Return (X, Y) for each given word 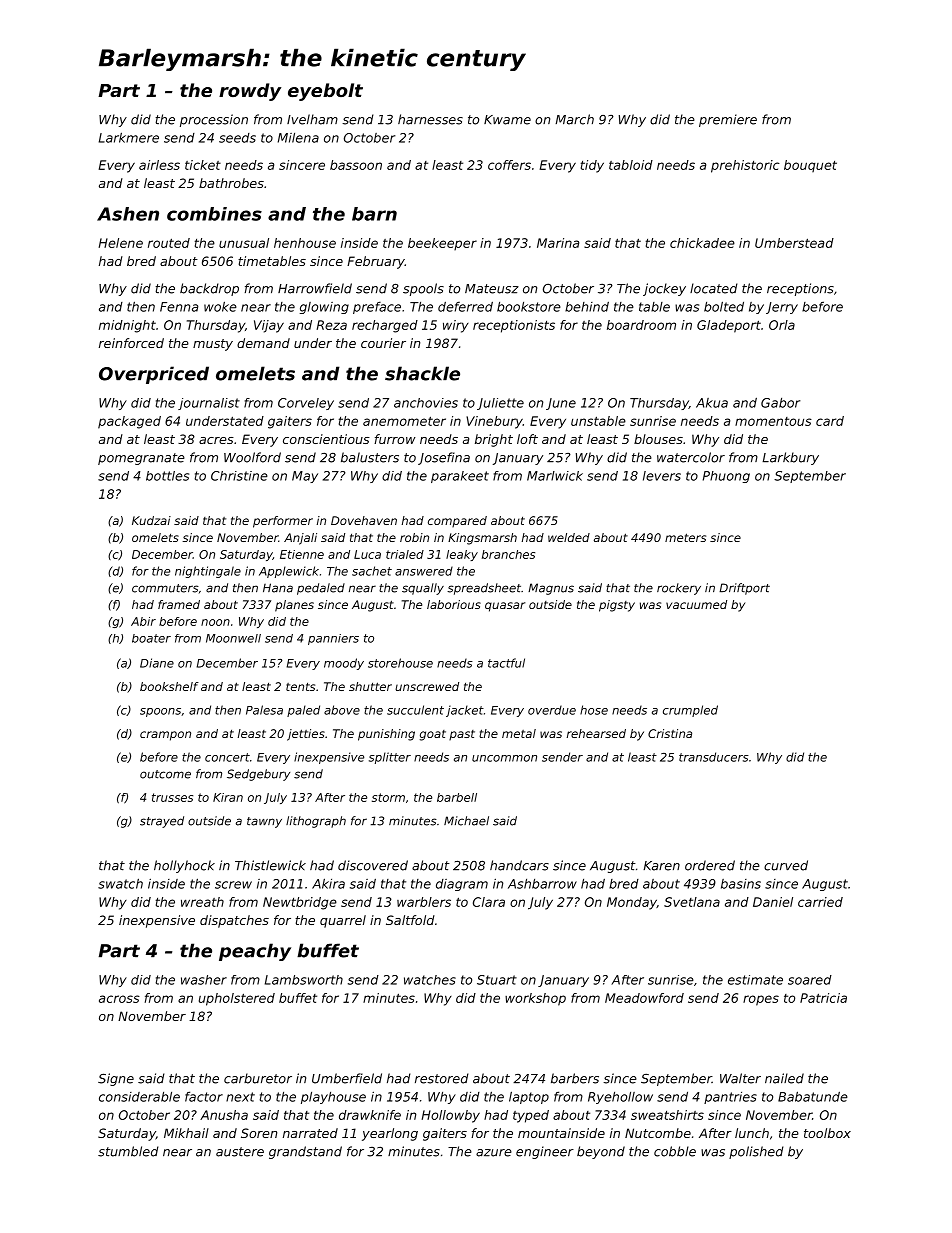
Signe (116, 1079)
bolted (724, 306)
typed (531, 1116)
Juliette (500, 404)
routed (169, 243)
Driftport (744, 589)
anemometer (404, 421)
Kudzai (151, 520)
